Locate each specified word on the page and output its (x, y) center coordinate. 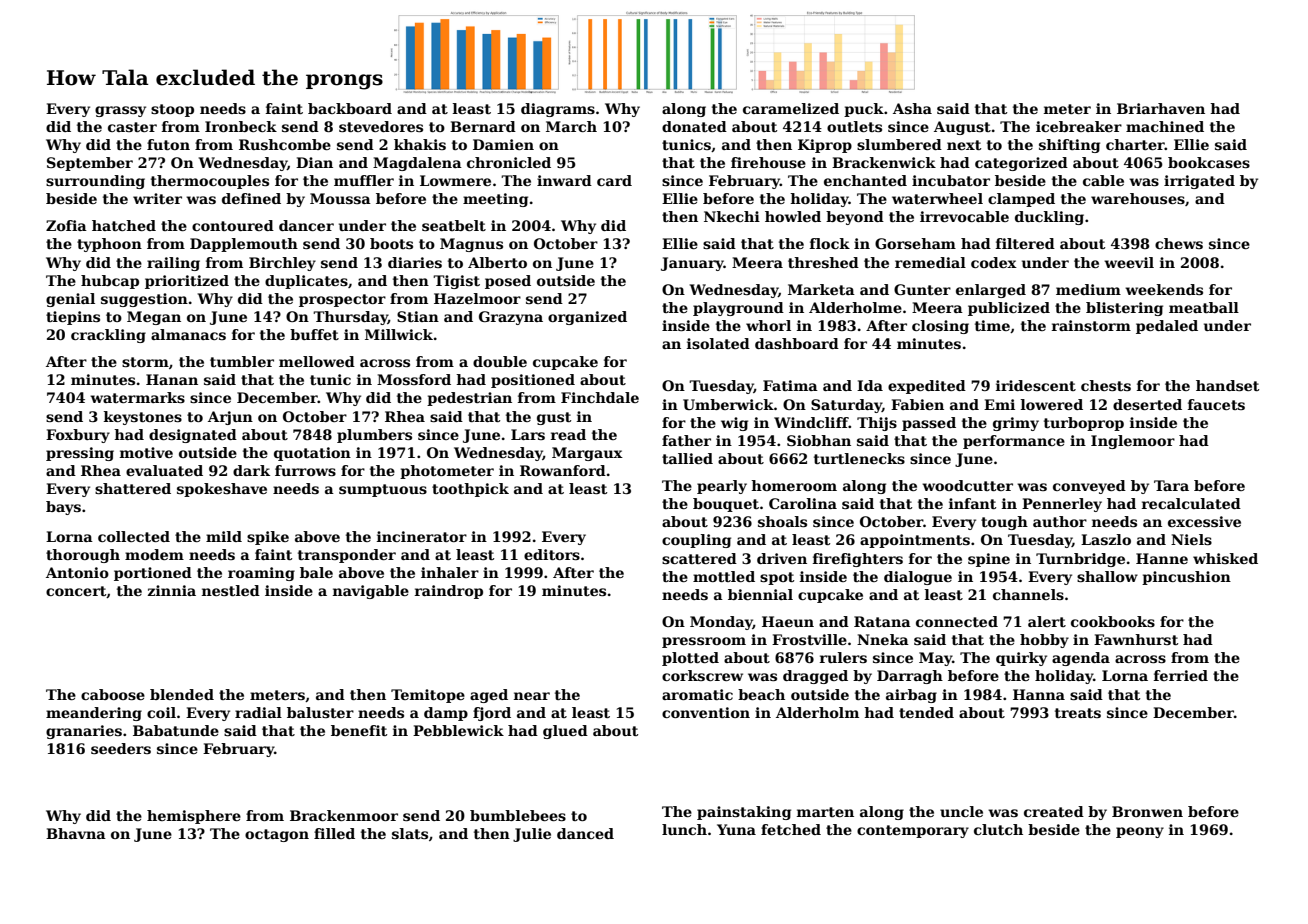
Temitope (428, 696)
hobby (1044, 641)
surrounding (95, 182)
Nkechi (732, 216)
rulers (843, 657)
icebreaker (1079, 126)
